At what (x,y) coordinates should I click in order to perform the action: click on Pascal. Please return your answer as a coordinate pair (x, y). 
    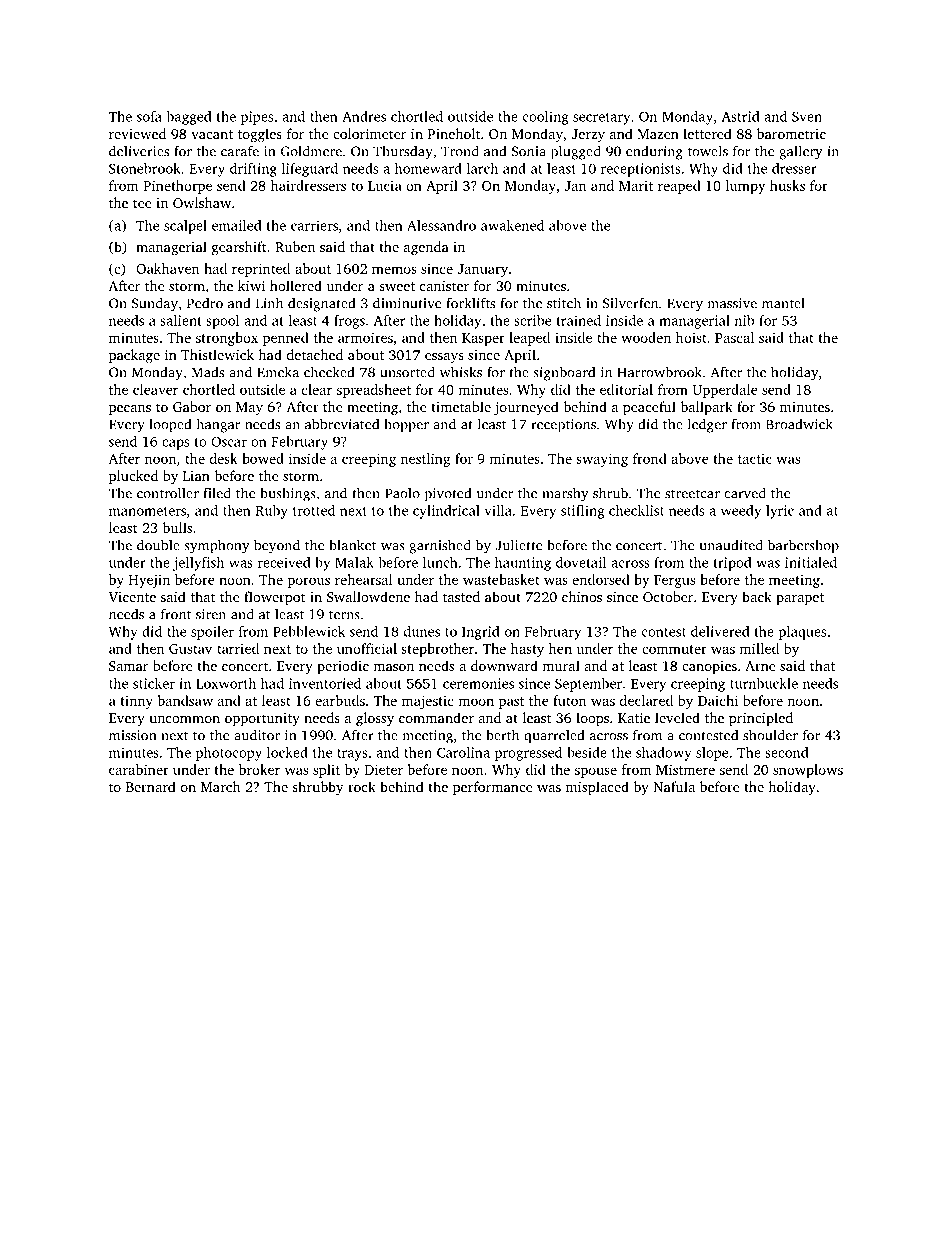
    Looking at the image, I should click on (734, 337).
